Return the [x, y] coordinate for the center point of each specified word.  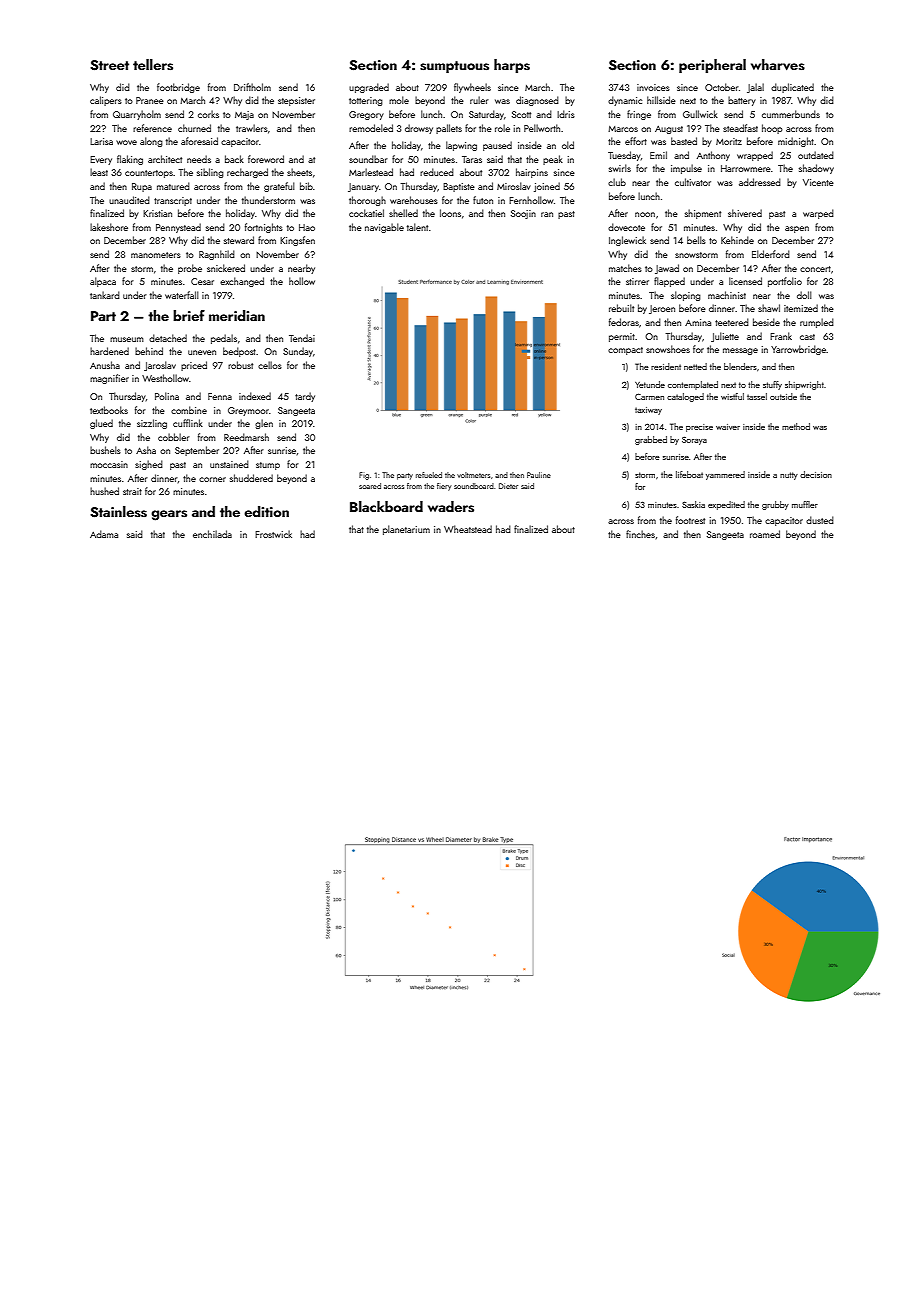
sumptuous [454, 67]
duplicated [792, 88]
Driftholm [252, 87]
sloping [686, 296]
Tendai [302, 338]
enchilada [212, 534]
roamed [765, 534]
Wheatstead [468, 529]
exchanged [242, 282]
